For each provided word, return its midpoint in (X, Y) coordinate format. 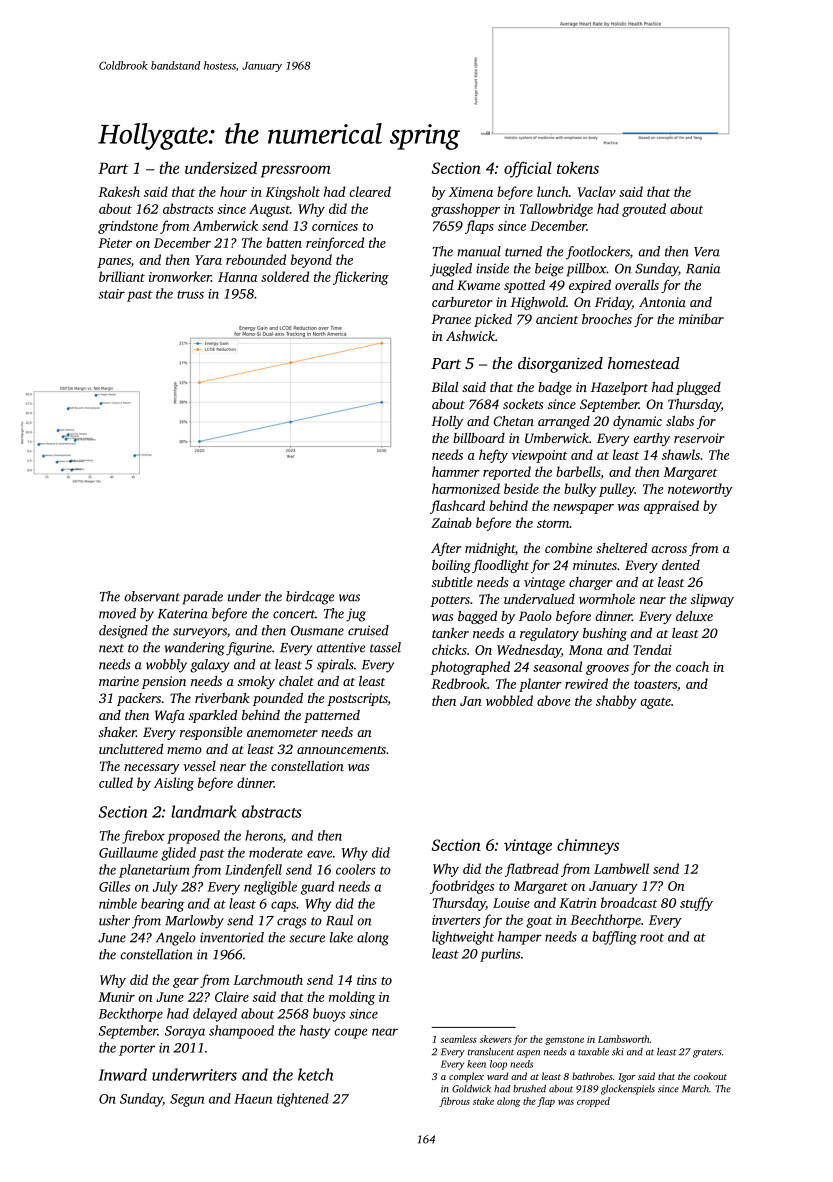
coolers (356, 869)
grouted (644, 210)
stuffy (696, 904)
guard (317, 888)
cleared (370, 191)
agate (655, 703)
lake (341, 937)
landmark (204, 811)
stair (111, 294)
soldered (285, 276)
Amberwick (225, 225)
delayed (215, 1015)
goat (539, 922)
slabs (680, 421)
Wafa (170, 716)
